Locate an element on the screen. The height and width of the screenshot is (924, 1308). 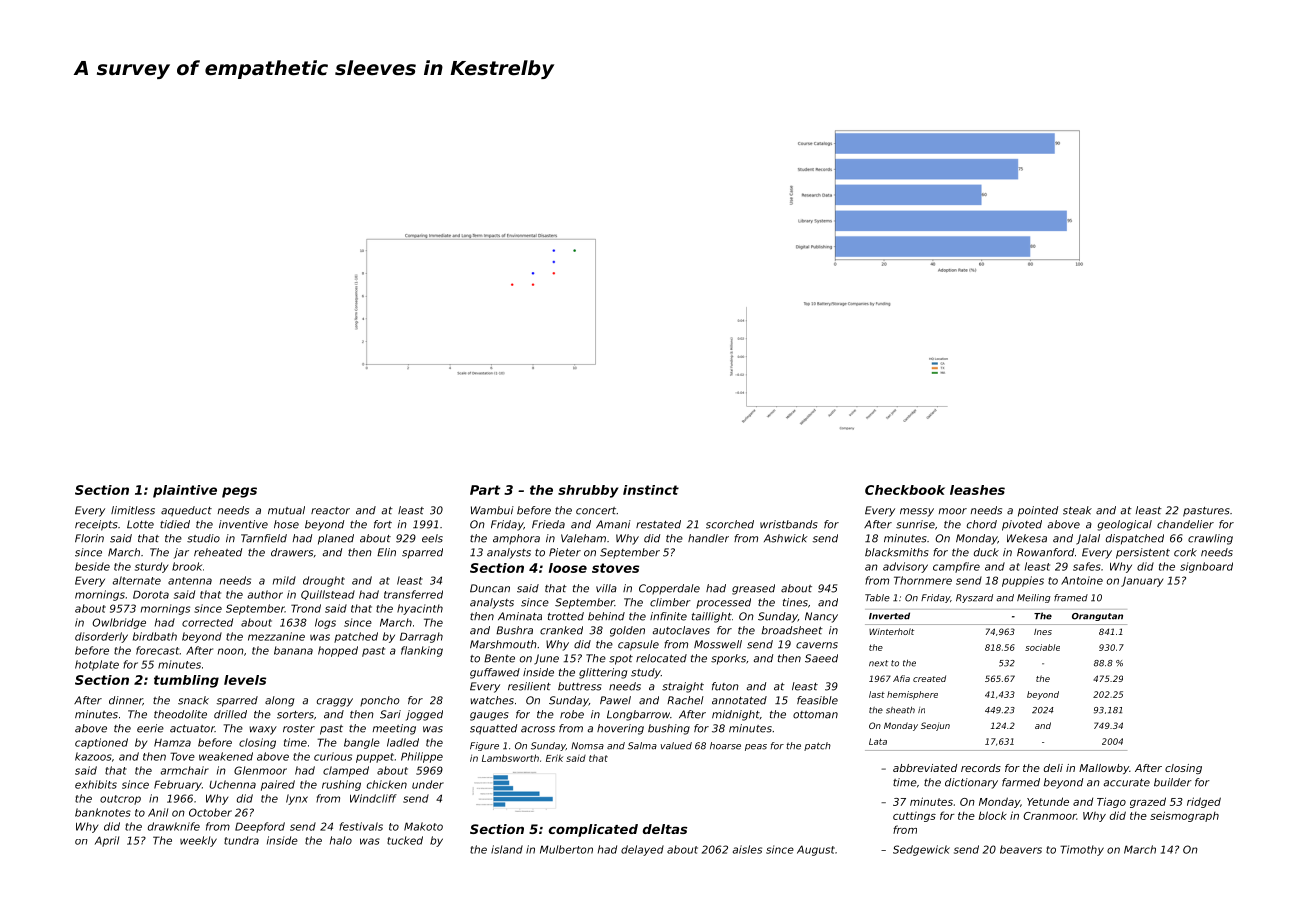
hemisphere is located at coordinates (912, 695).
